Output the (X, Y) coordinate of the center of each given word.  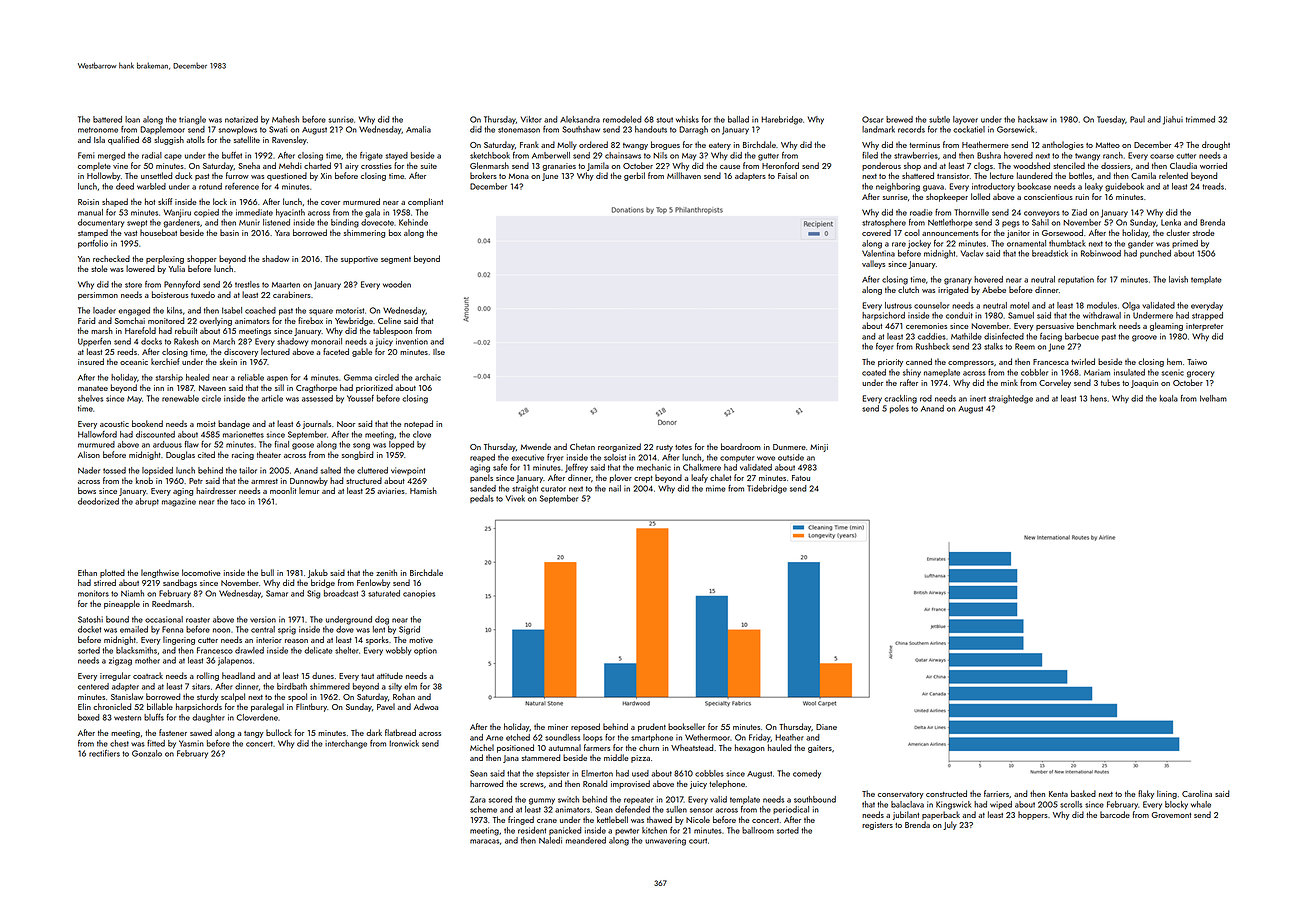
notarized (241, 119)
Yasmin (191, 743)
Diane (826, 727)
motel (1019, 305)
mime (715, 488)
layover (965, 120)
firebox (310, 320)
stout (665, 120)
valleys (873, 264)
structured (364, 480)
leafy (699, 478)
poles (899, 409)
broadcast (341, 593)
